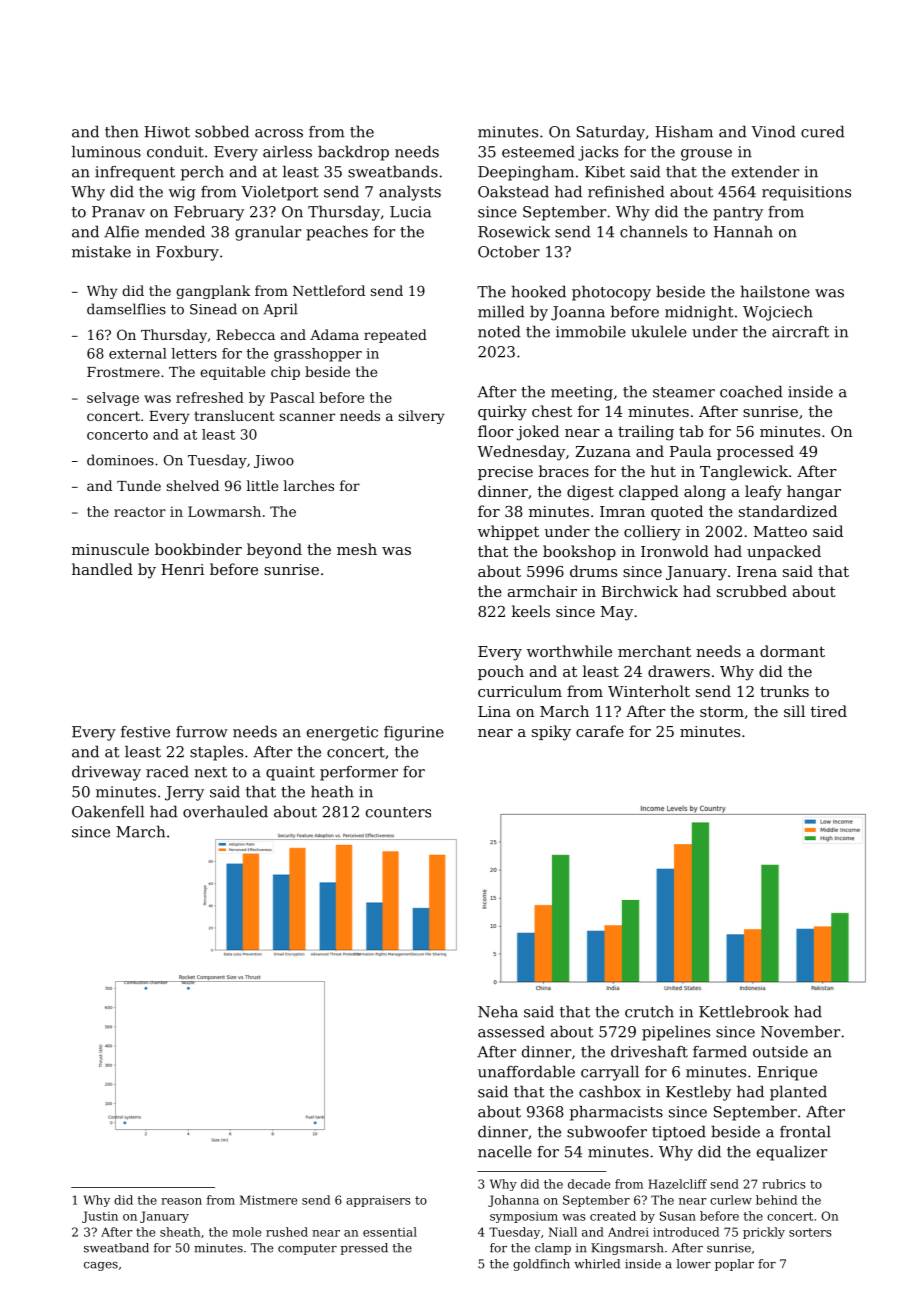 This page has height=1308, width=924. I want to click on hailstone, so click(775, 291).
